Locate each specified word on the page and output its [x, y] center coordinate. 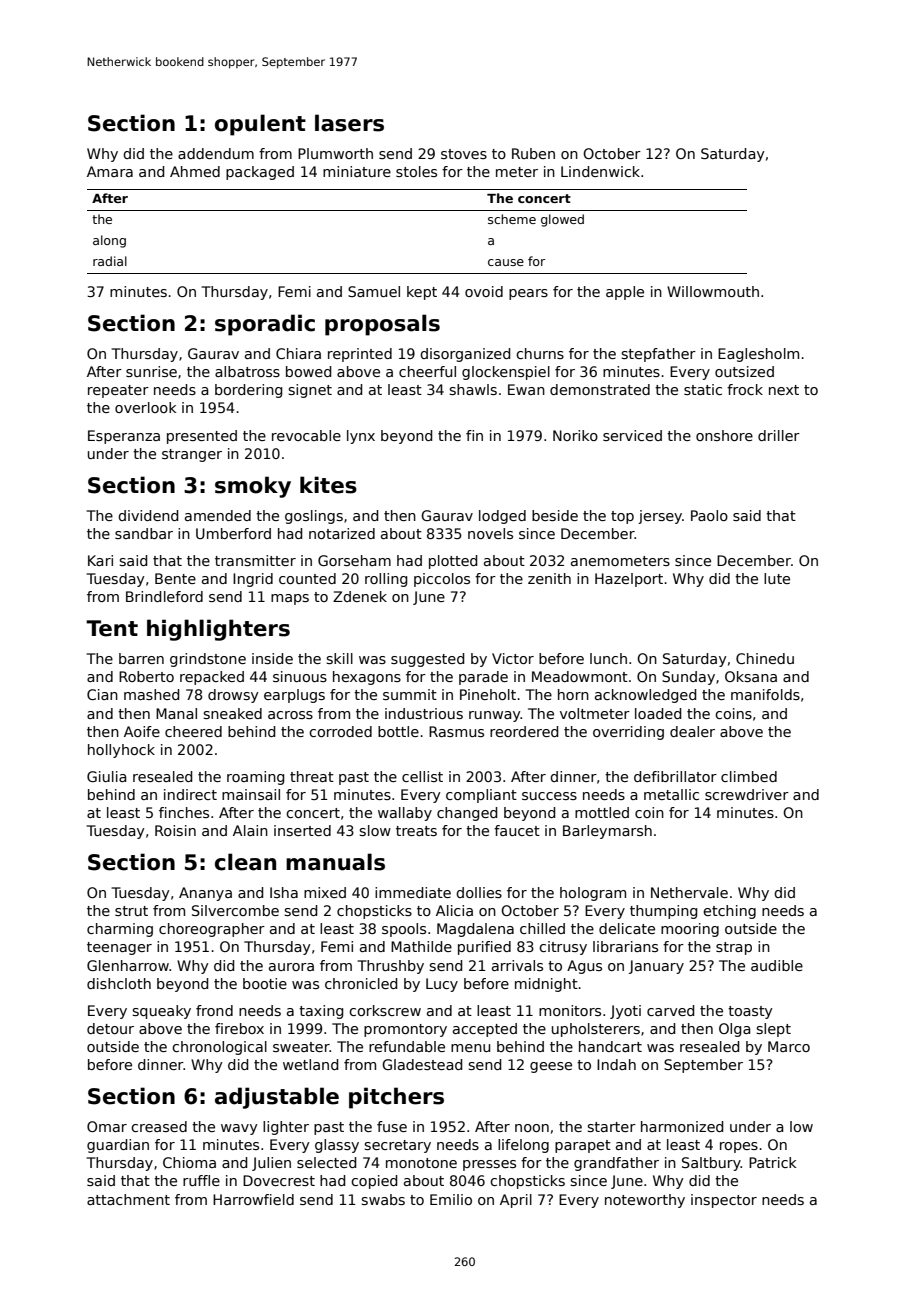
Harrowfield [253, 1199]
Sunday [688, 678]
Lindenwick [600, 171]
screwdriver [747, 794]
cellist [422, 776]
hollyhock [121, 751]
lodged [502, 517]
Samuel [374, 291]
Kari [100, 560]
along [109, 241]
